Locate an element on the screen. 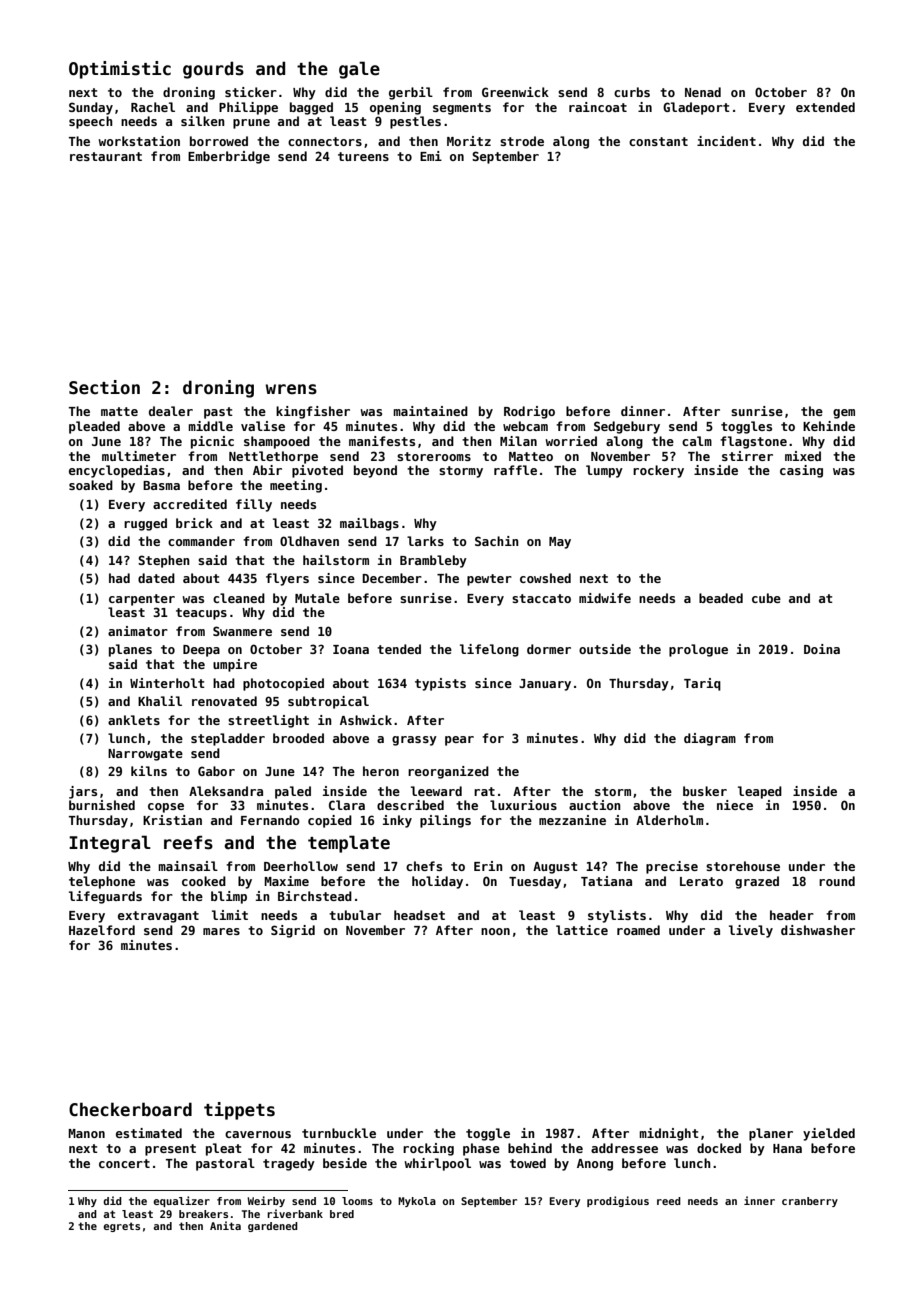 Image resolution: width=924 pixels, height=1308 pixels. sticker is located at coordinates (251, 92).
